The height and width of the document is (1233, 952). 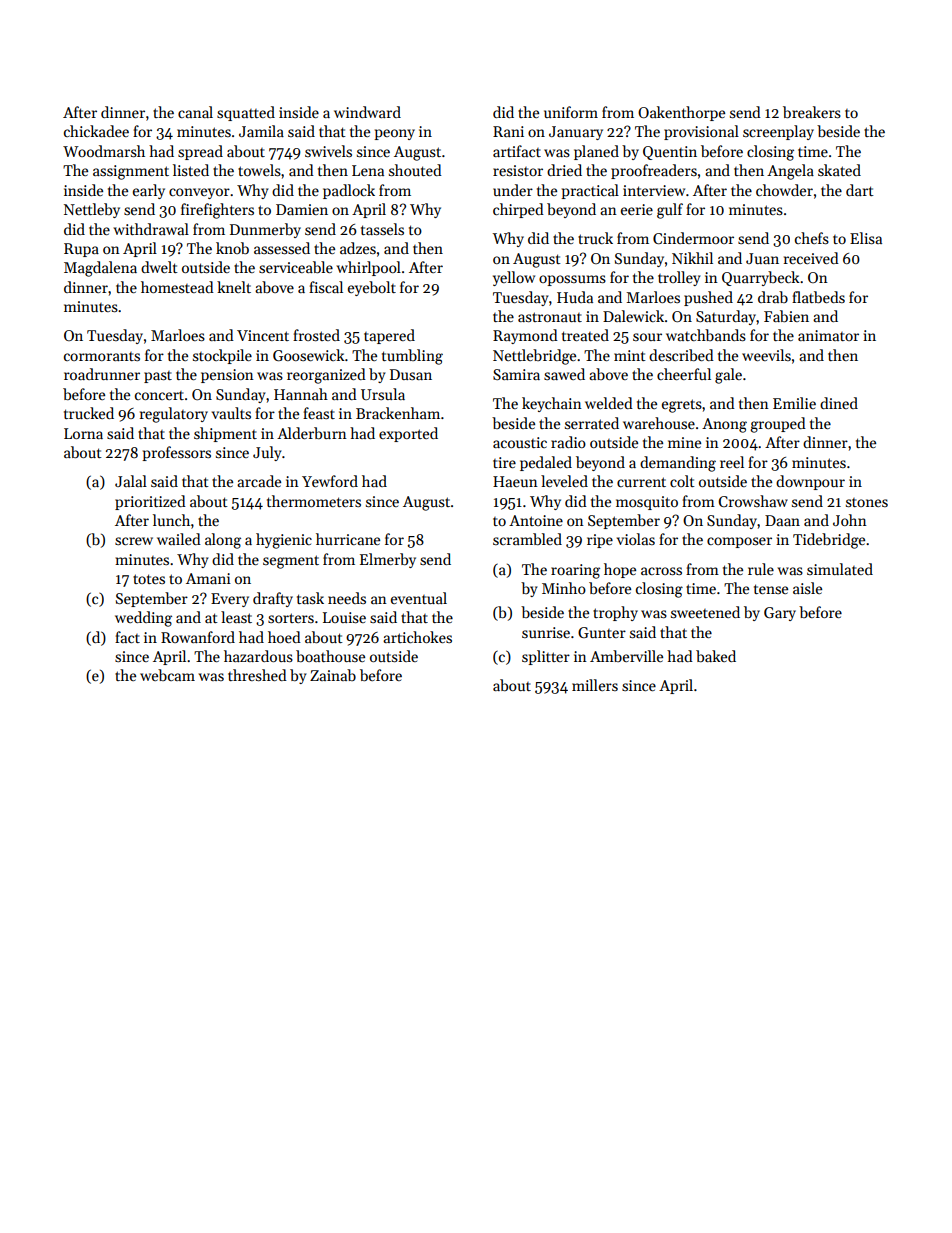 I want to click on Emilie, so click(x=794, y=403).
